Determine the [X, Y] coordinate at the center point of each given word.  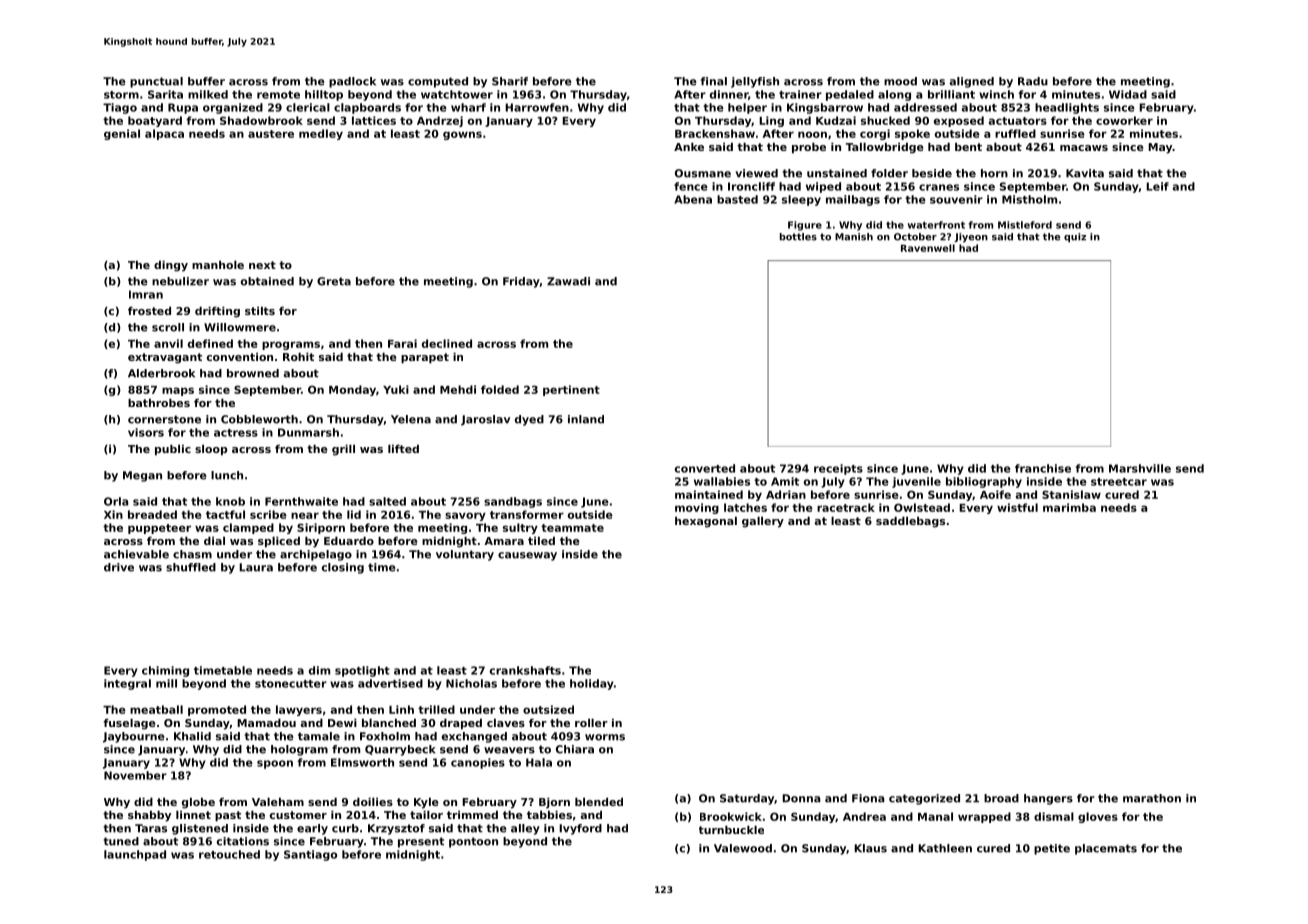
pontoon [473, 842]
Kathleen [945, 848]
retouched [229, 854]
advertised [390, 683]
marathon [1152, 798]
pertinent [571, 390]
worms [605, 737]
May [1160, 148]
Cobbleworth [259, 419]
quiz [1075, 237]
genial [122, 134]
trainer [800, 94]
